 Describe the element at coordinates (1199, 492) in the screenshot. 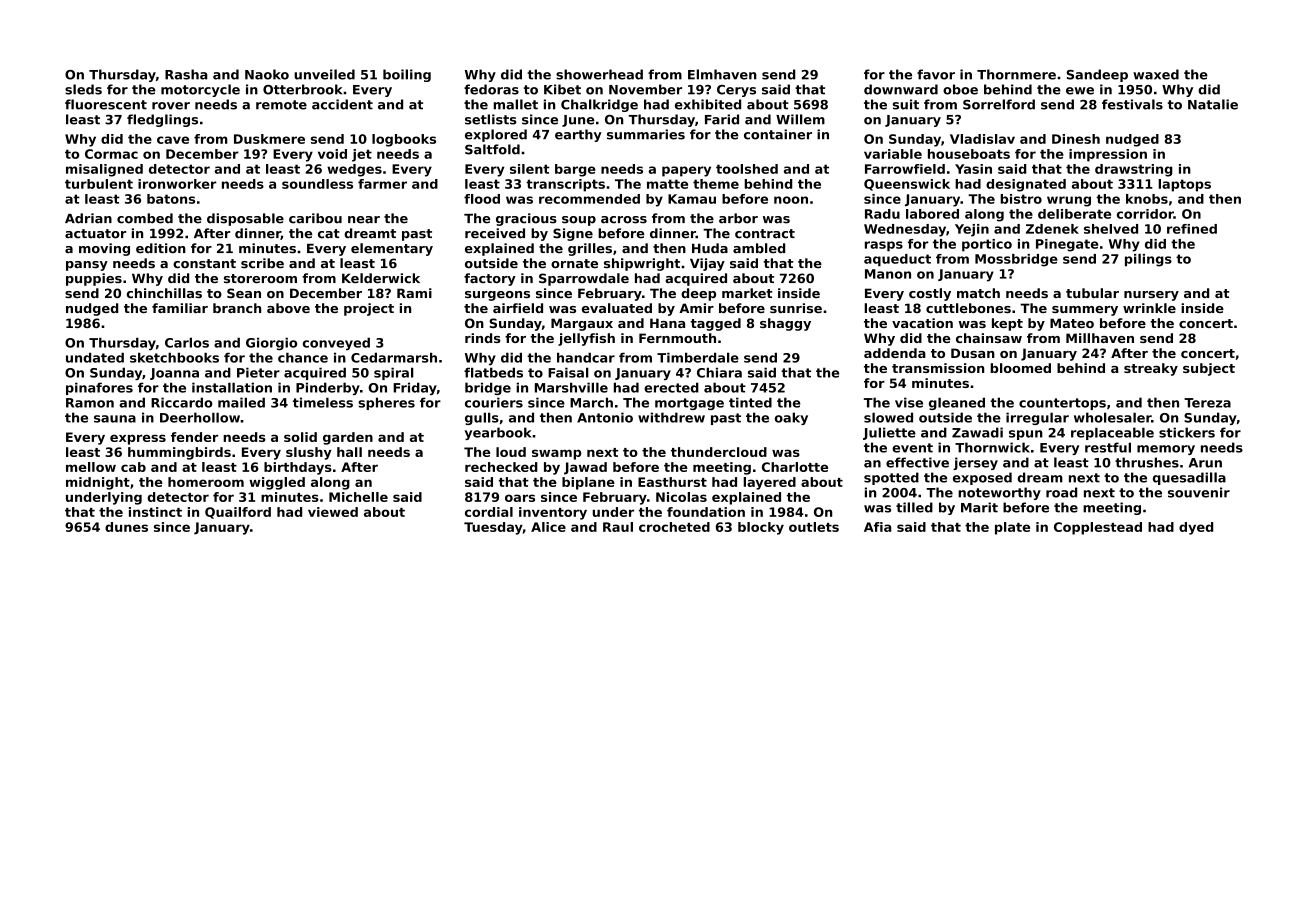

I see `souvenir` at that location.
